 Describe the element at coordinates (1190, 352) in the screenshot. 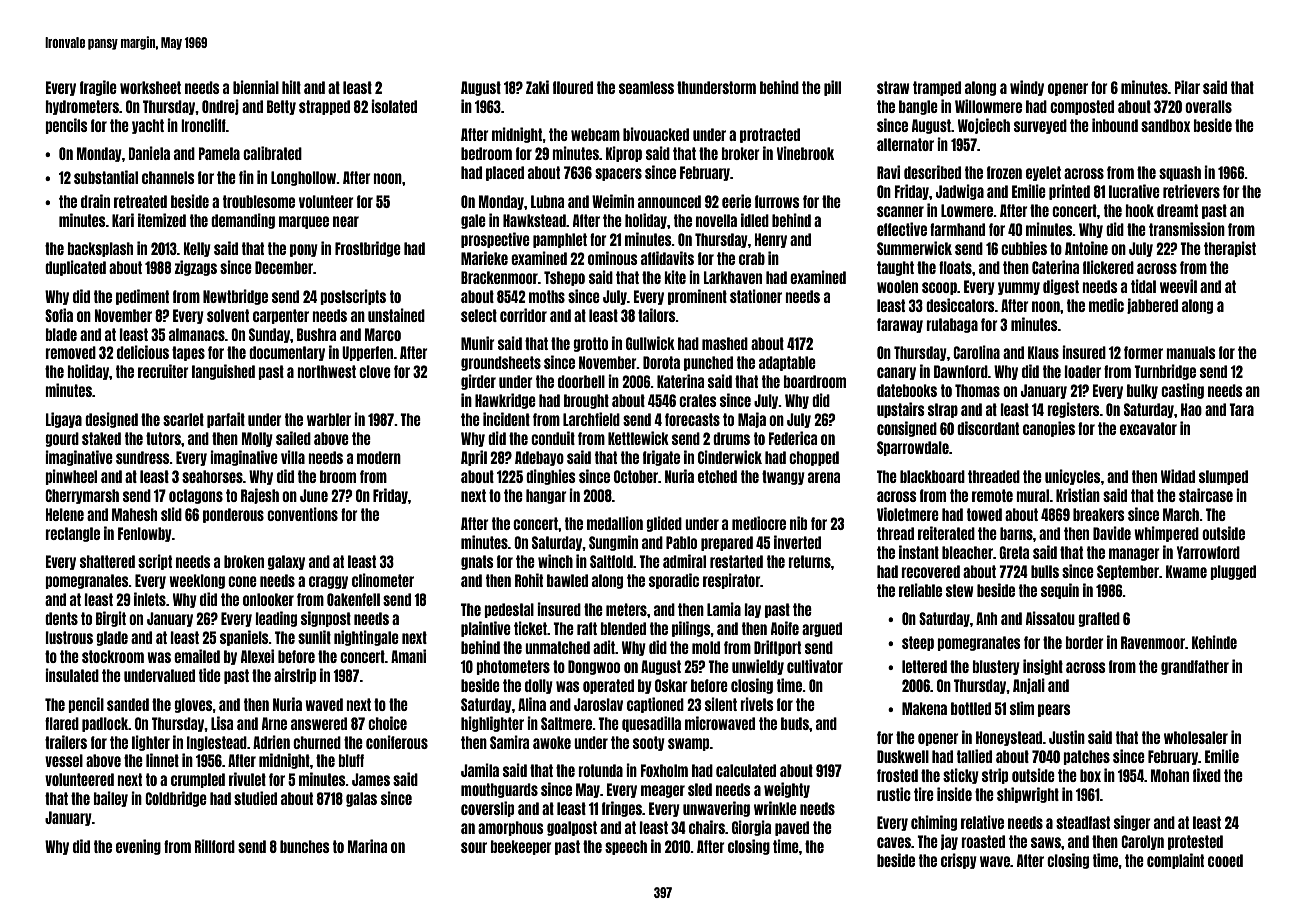

I see `manuals` at that location.
